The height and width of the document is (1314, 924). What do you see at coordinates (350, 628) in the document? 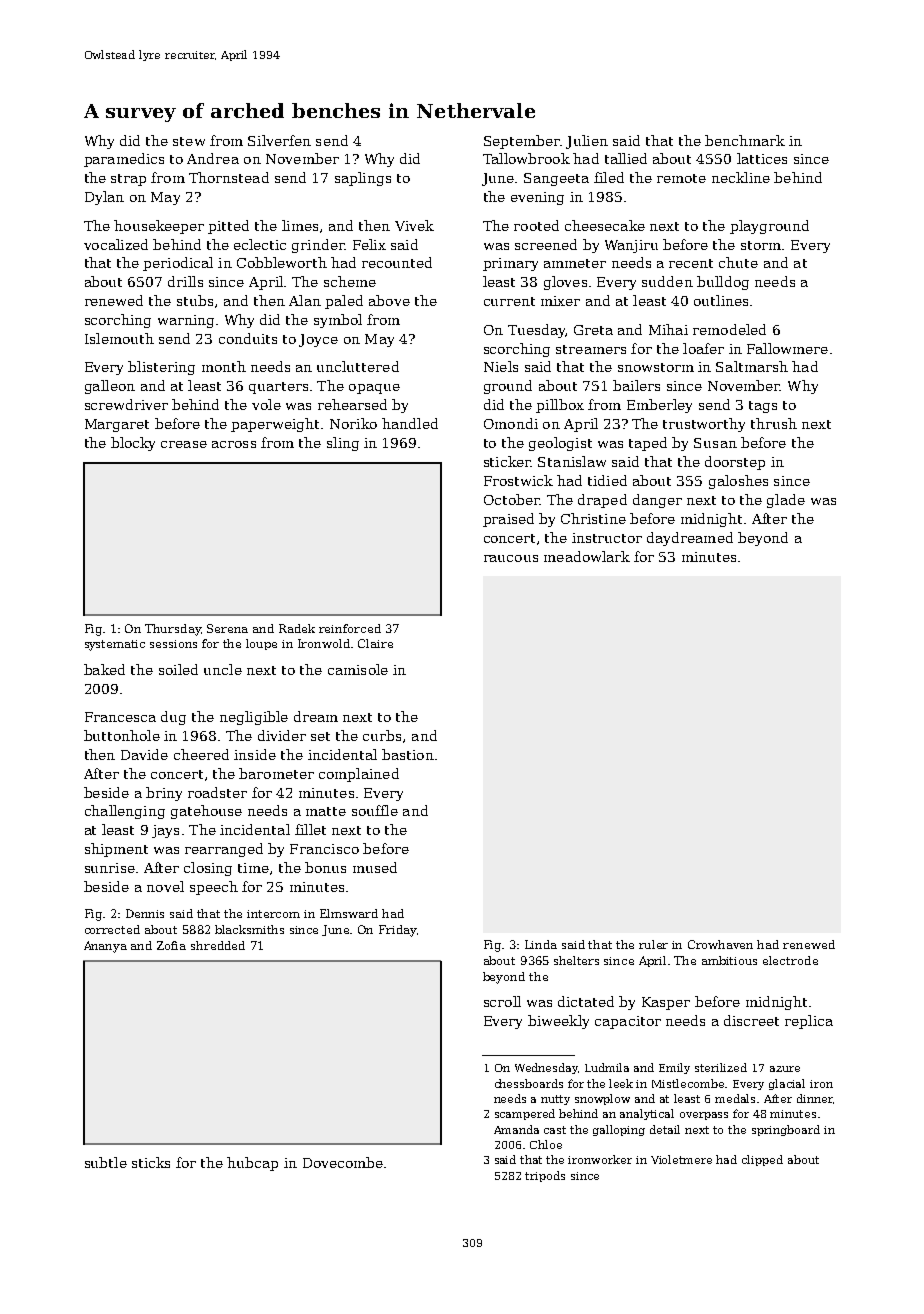
I see `reinforced` at bounding box center [350, 628].
